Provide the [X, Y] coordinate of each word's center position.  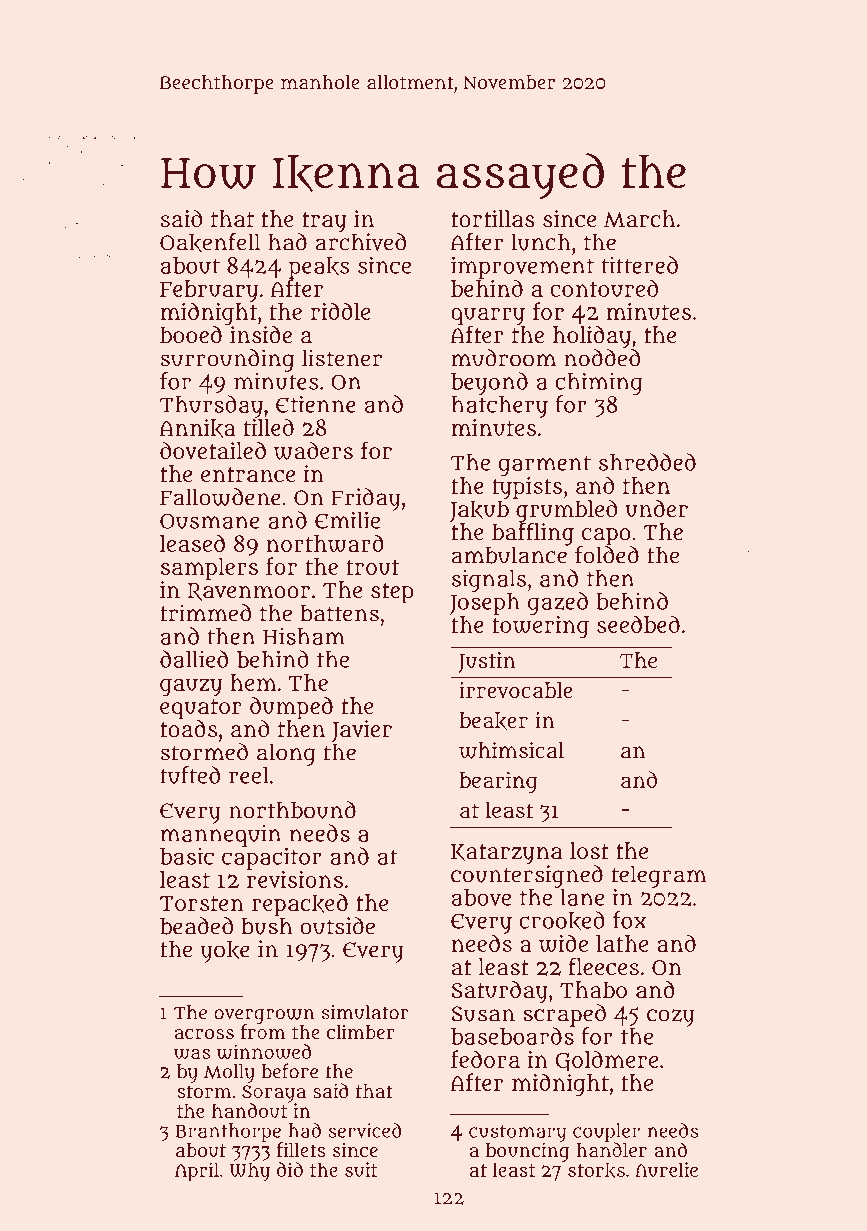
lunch [541, 242]
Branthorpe [228, 1132]
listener [342, 358]
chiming [599, 383]
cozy [670, 1018]
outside [337, 926]
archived [361, 242]
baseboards [512, 1036]
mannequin [220, 835]
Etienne [316, 404]
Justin [487, 662]
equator [201, 709]
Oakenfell [210, 242]
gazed [558, 603]
